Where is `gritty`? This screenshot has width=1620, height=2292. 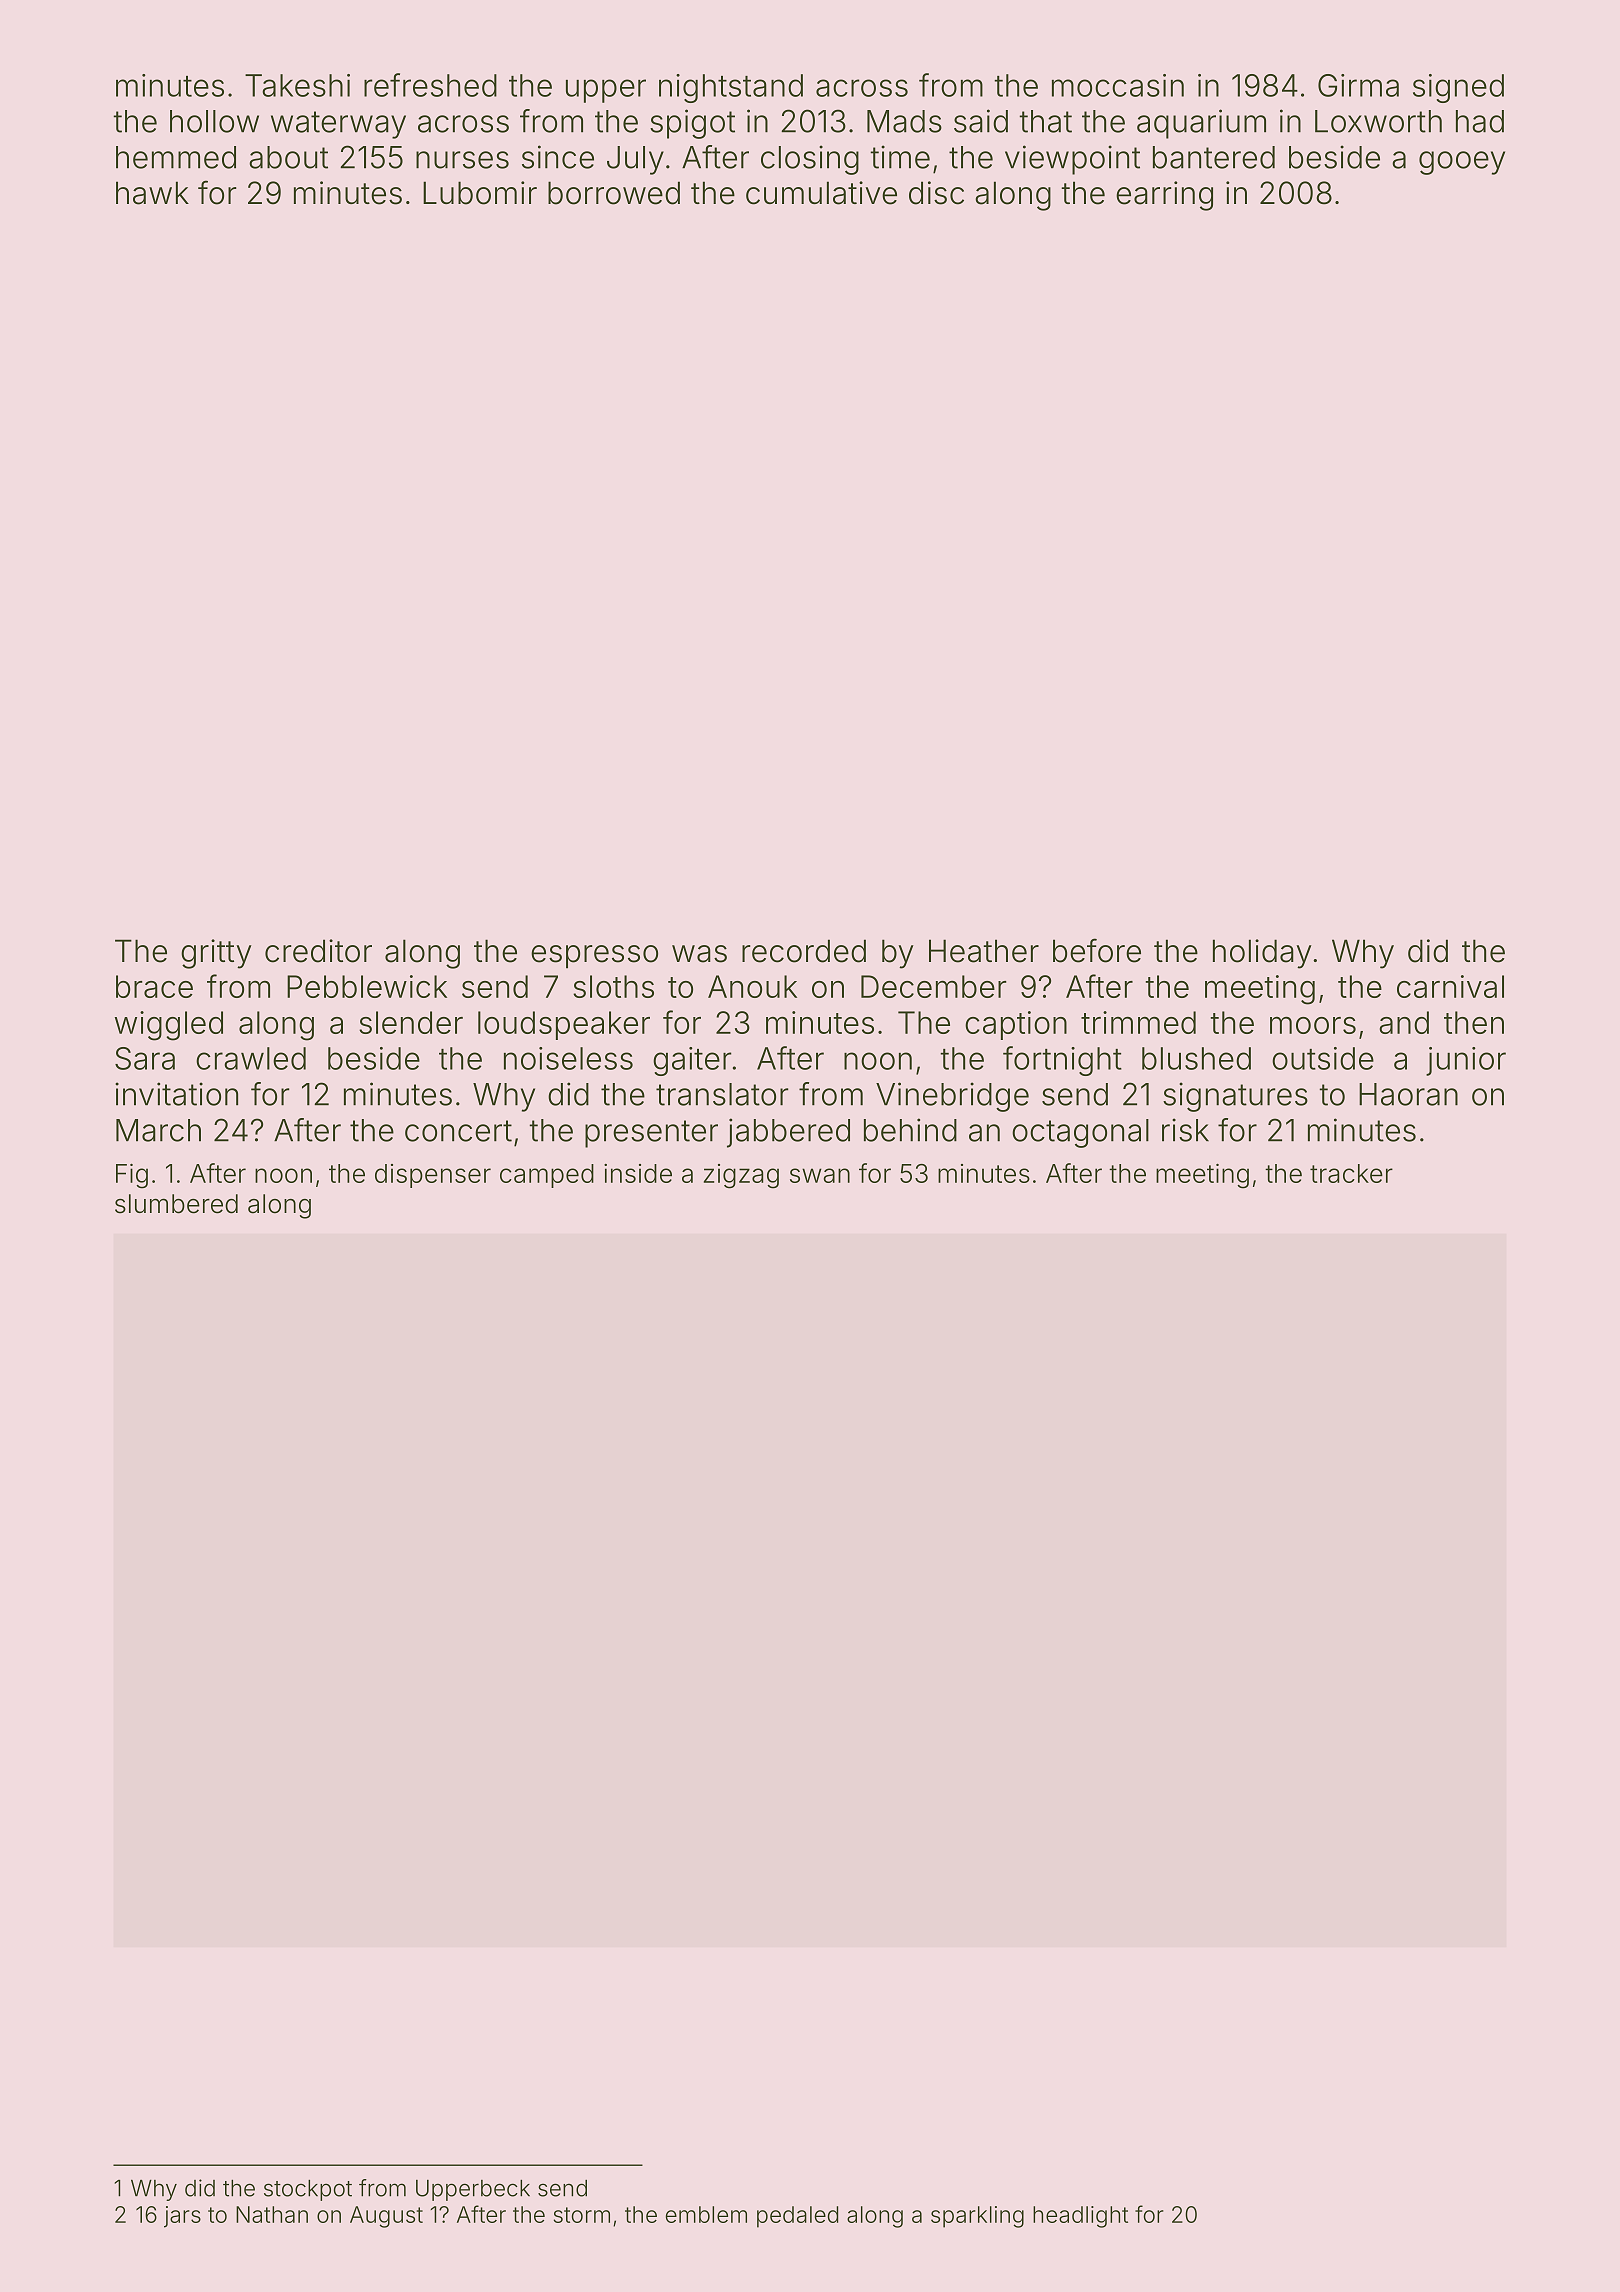
gritty is located at coordinates (216, 954).
